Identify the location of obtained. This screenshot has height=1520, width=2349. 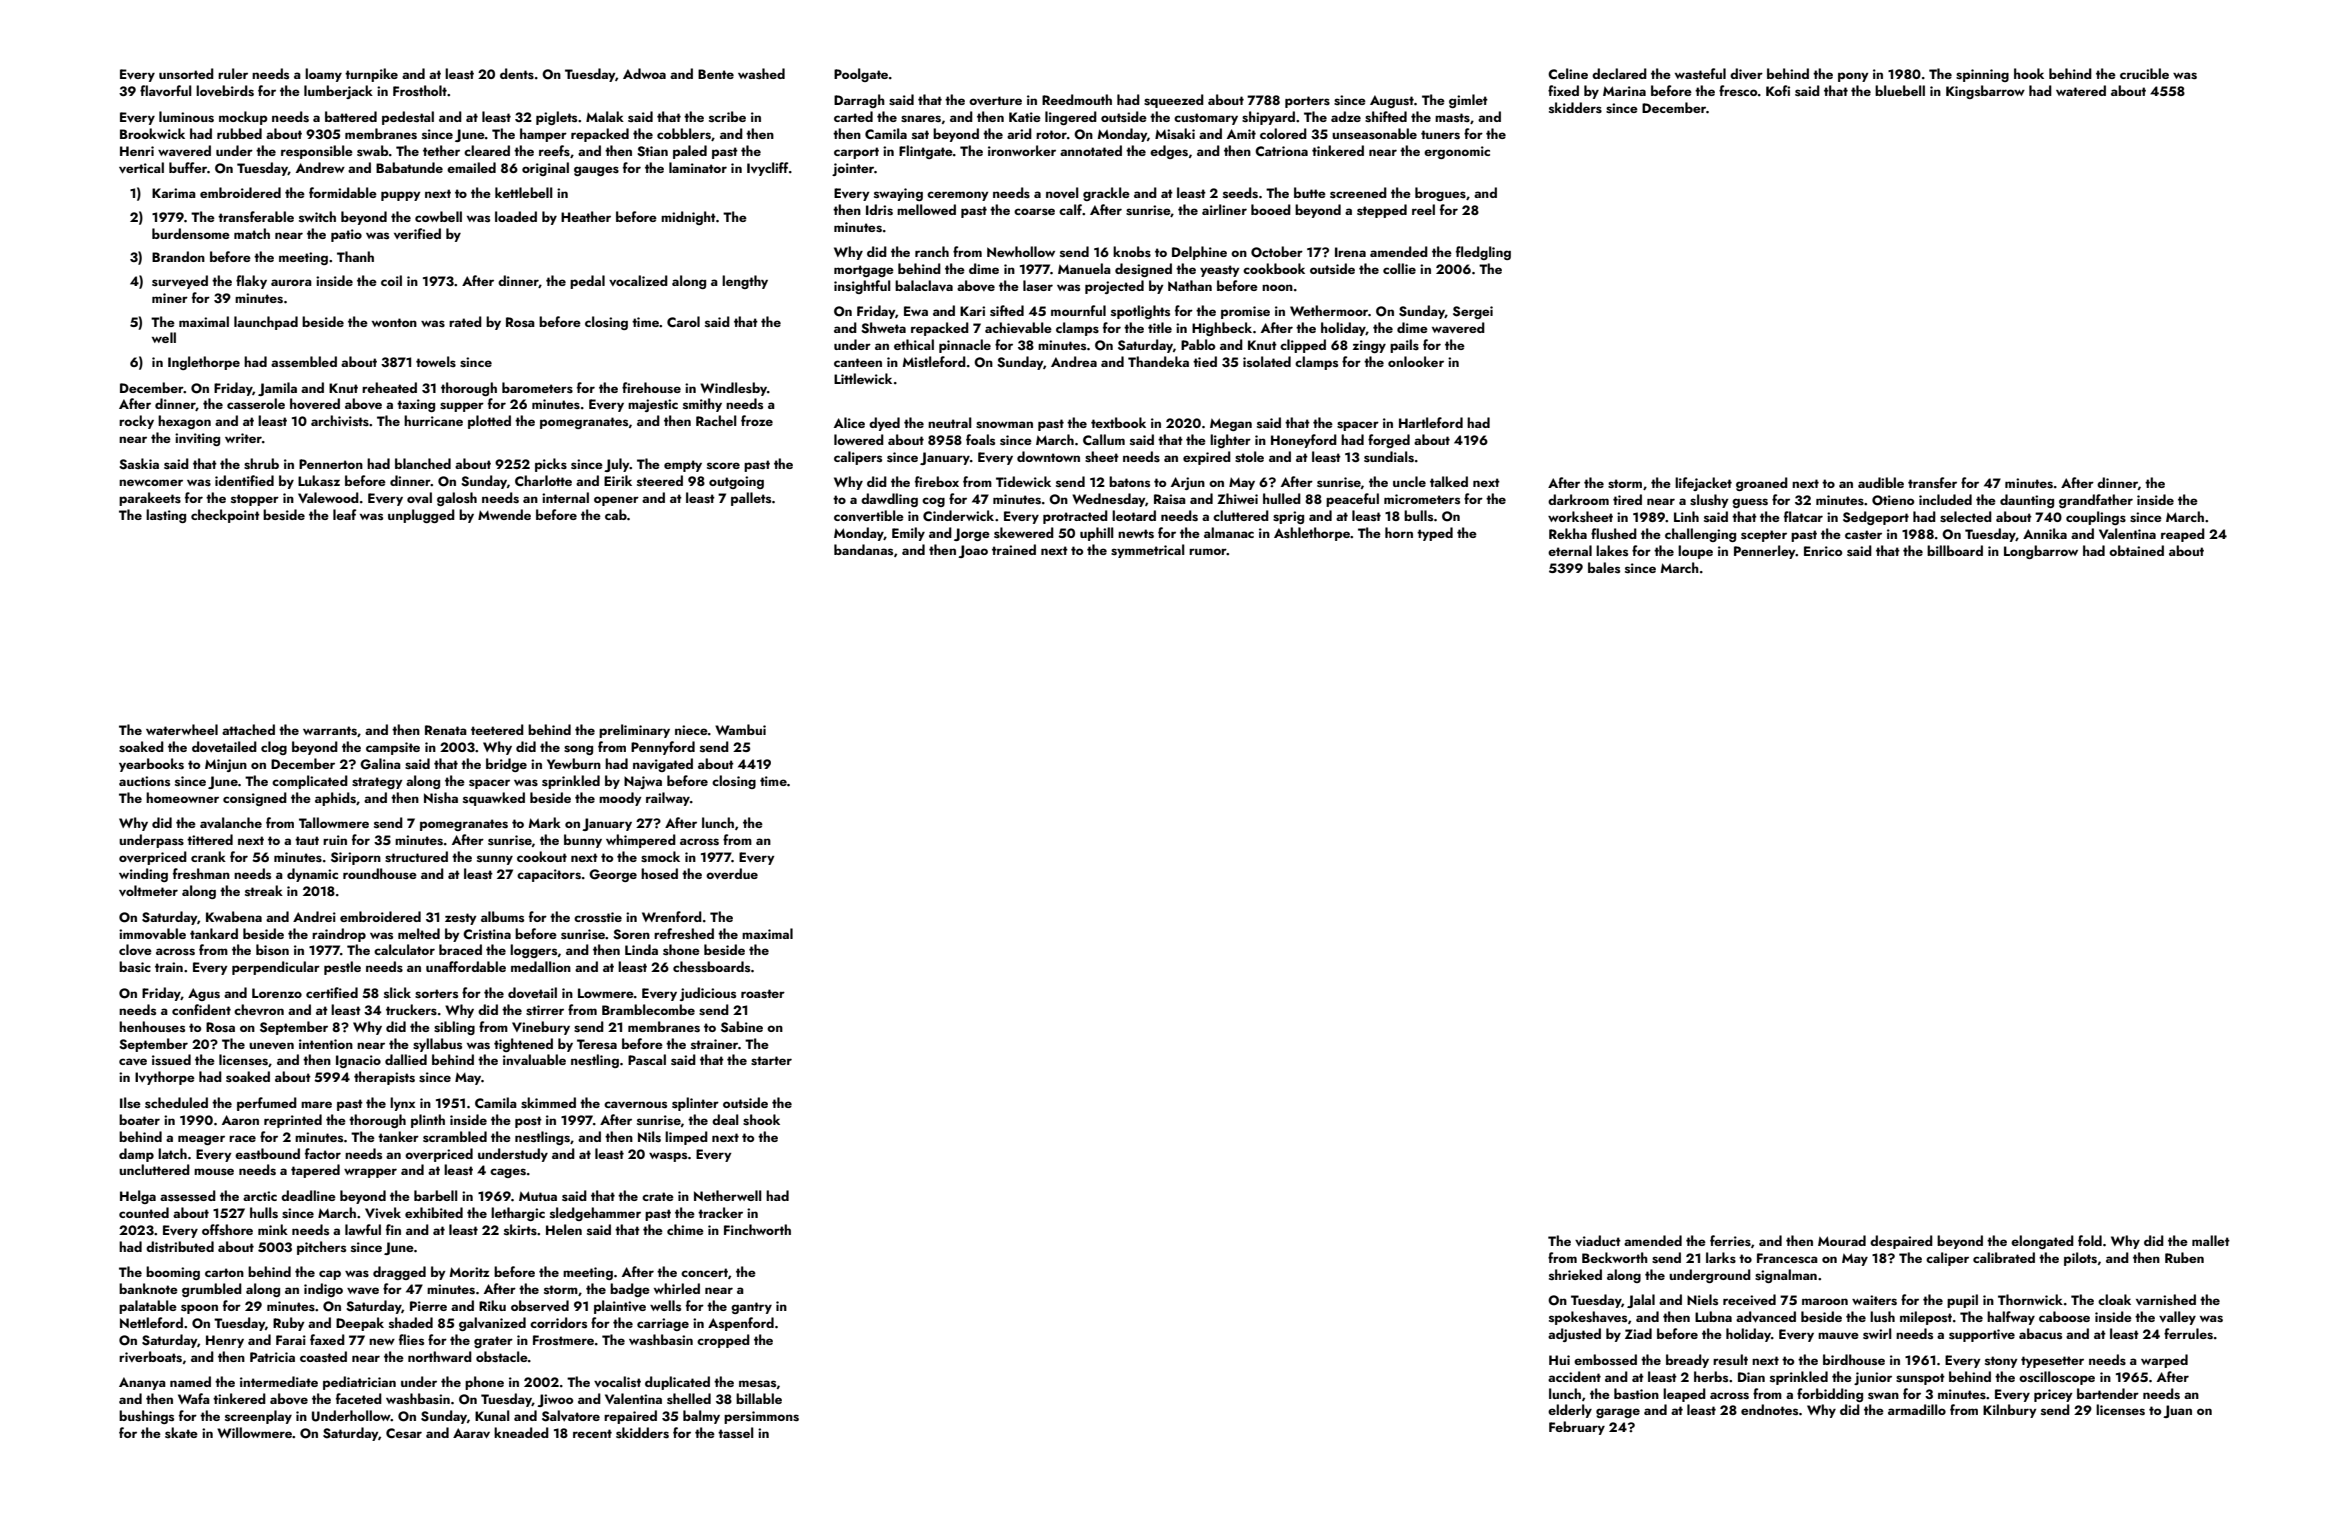
(2136, 550).
